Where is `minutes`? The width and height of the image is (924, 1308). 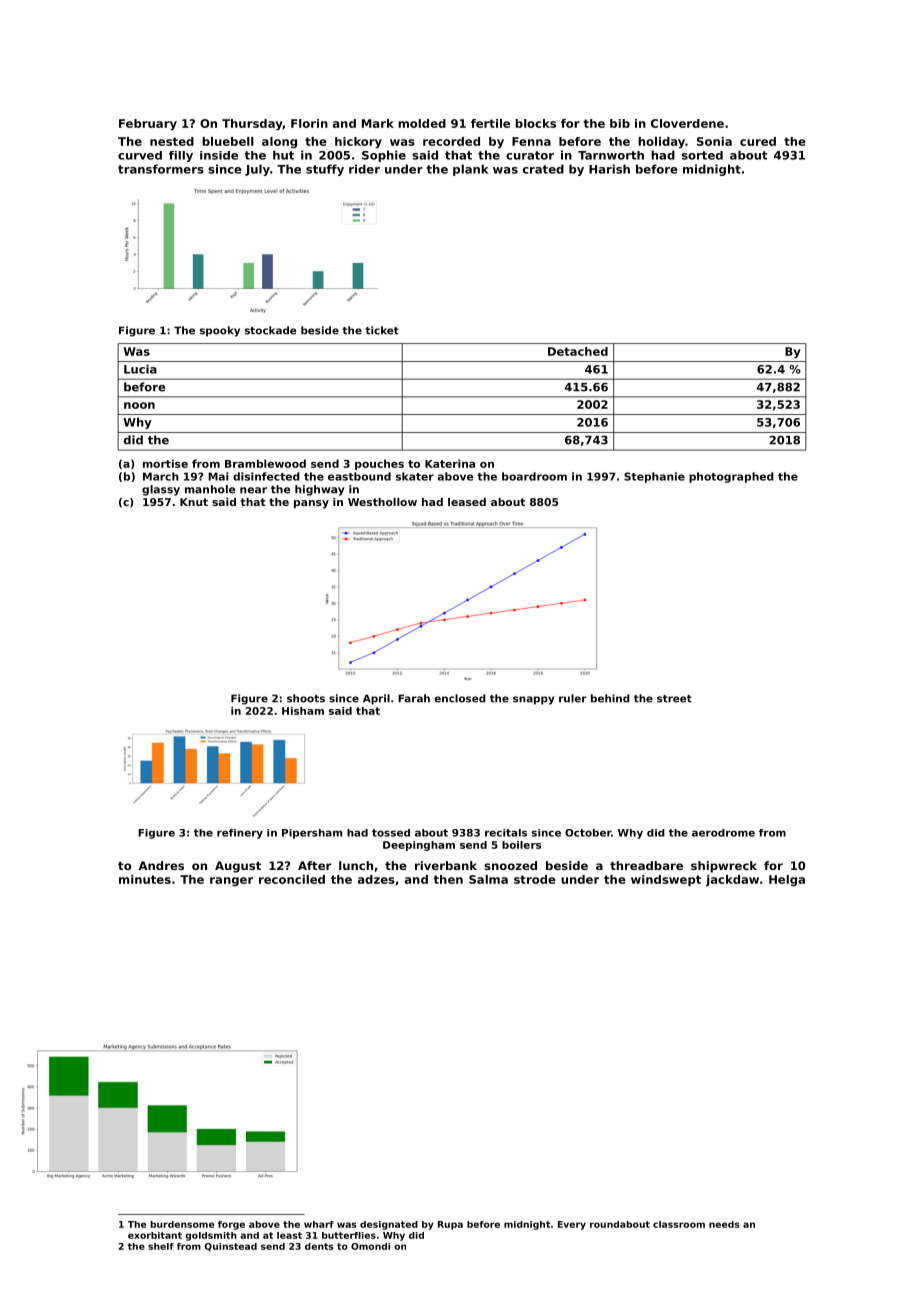 minutes is located at coordinates (145, 879).
